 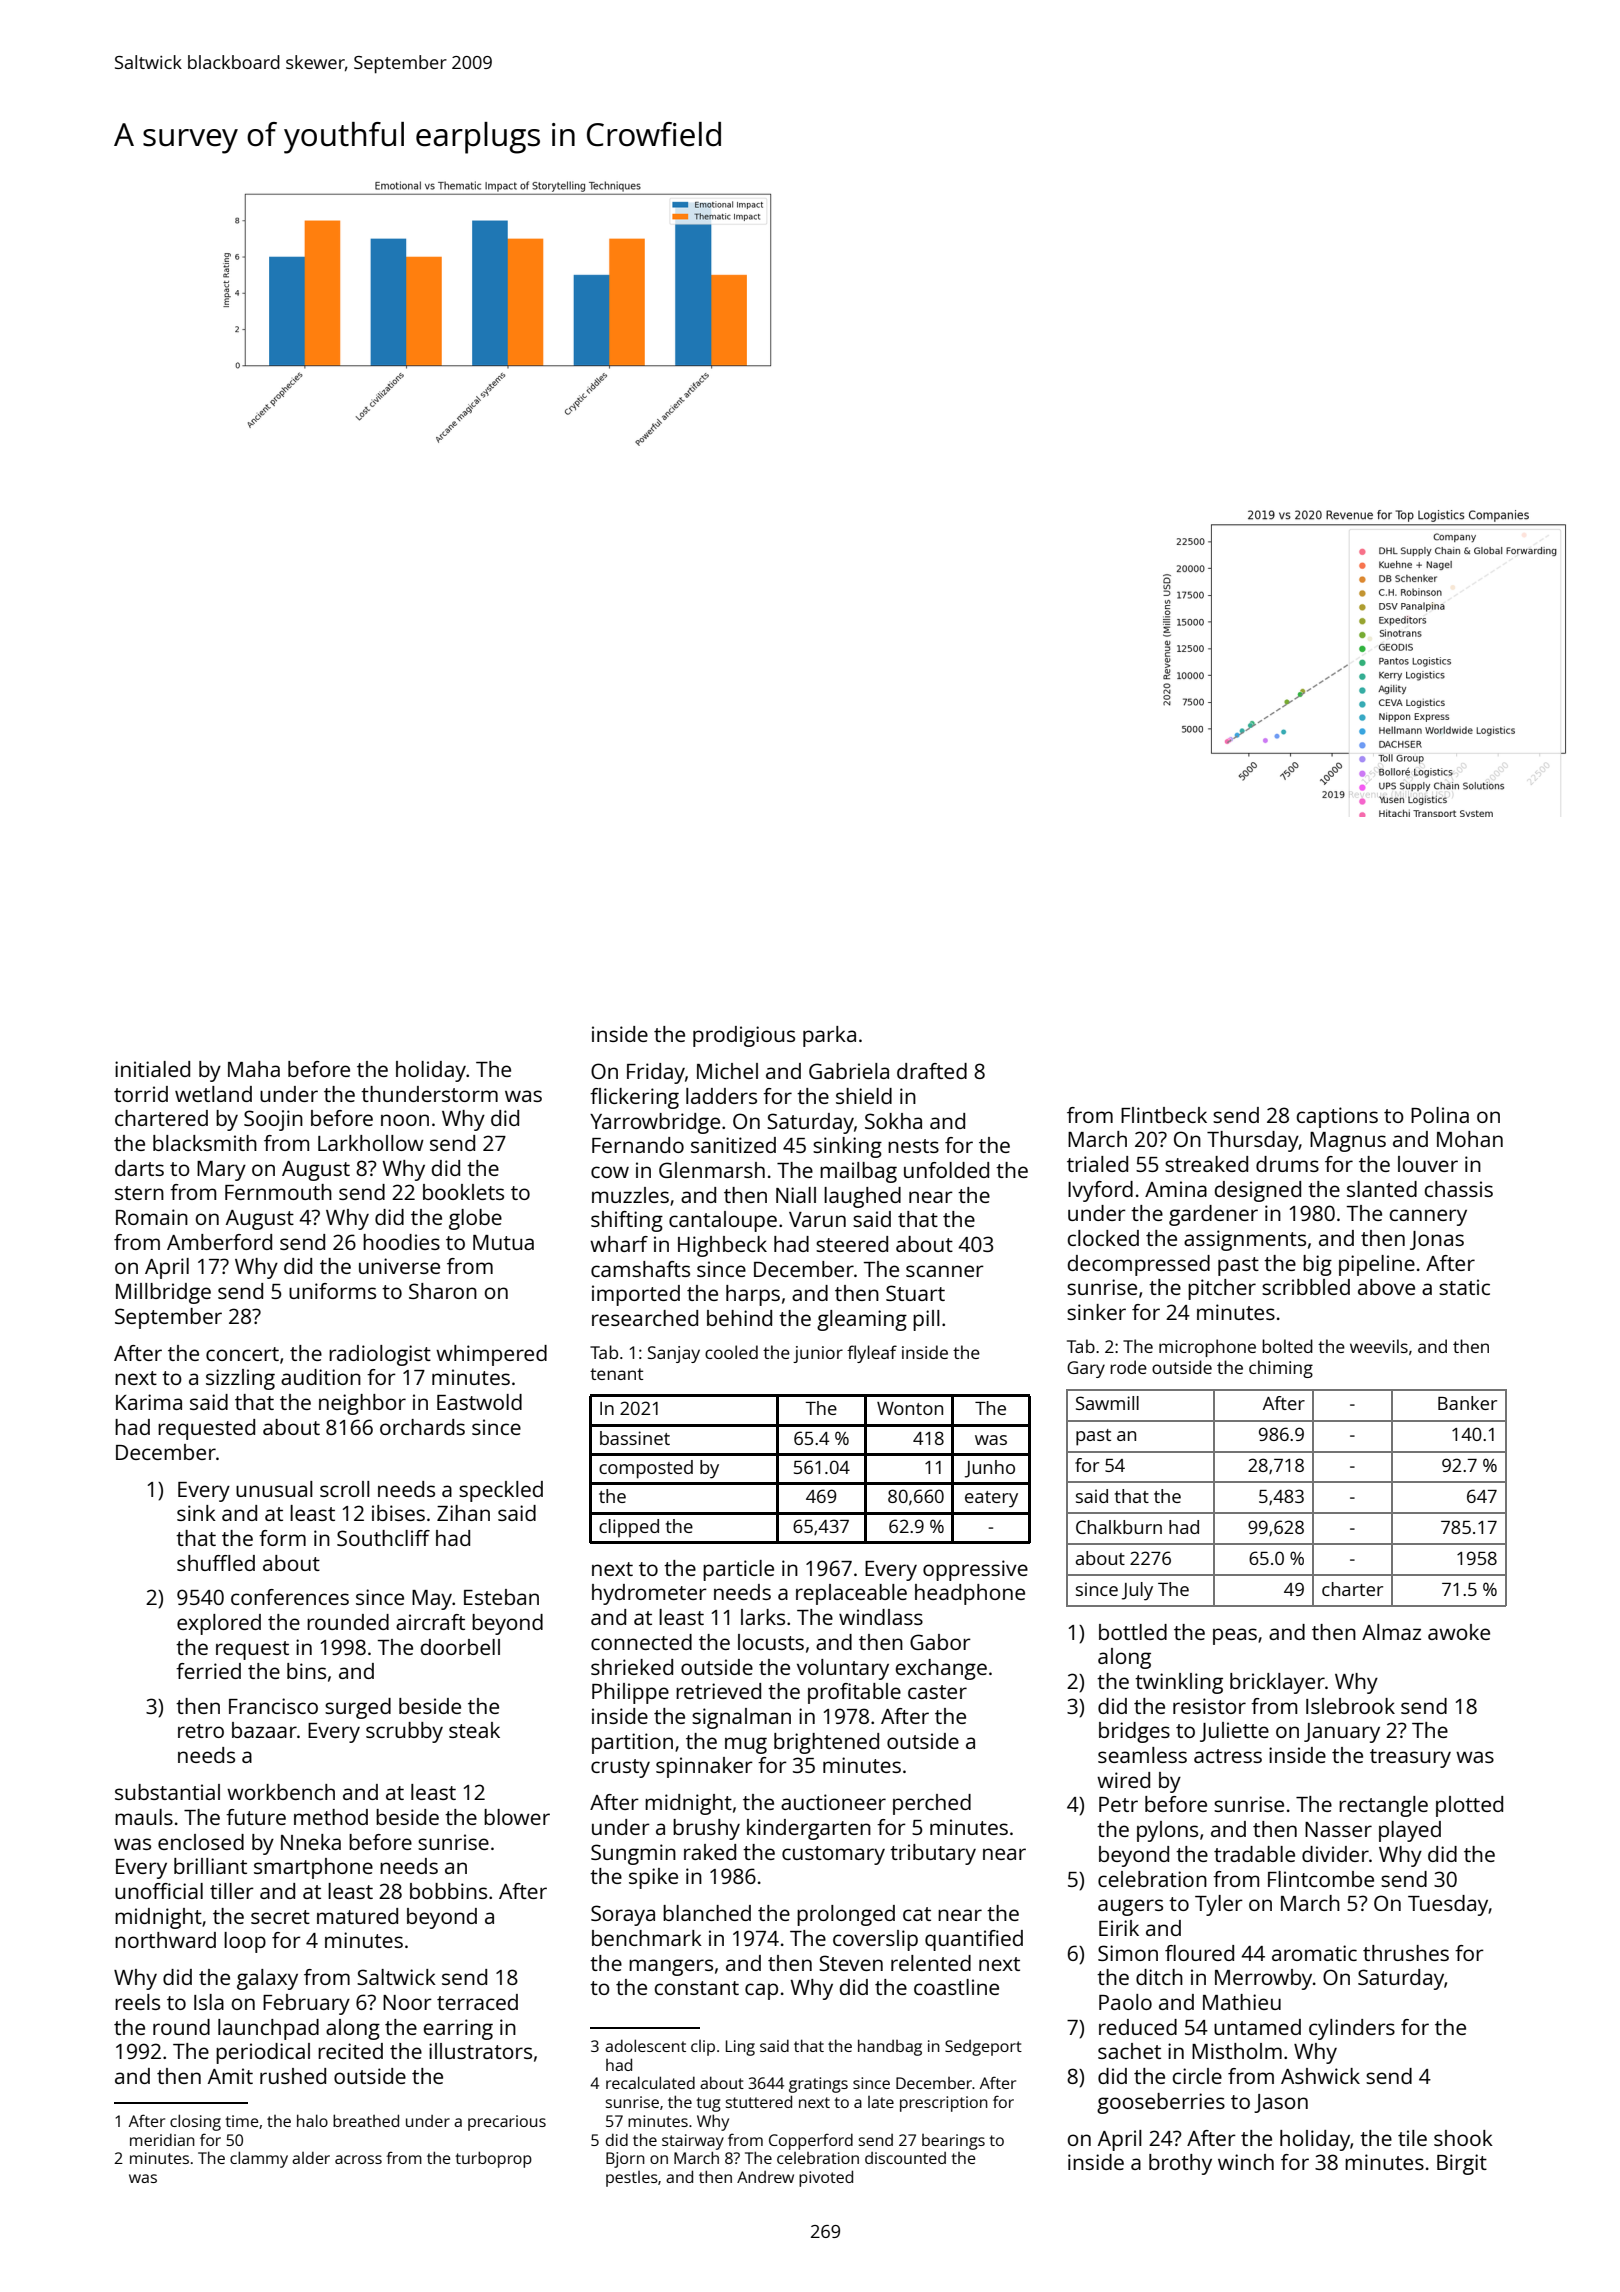 I want to click on reels, so click(x=137, y=2002).
